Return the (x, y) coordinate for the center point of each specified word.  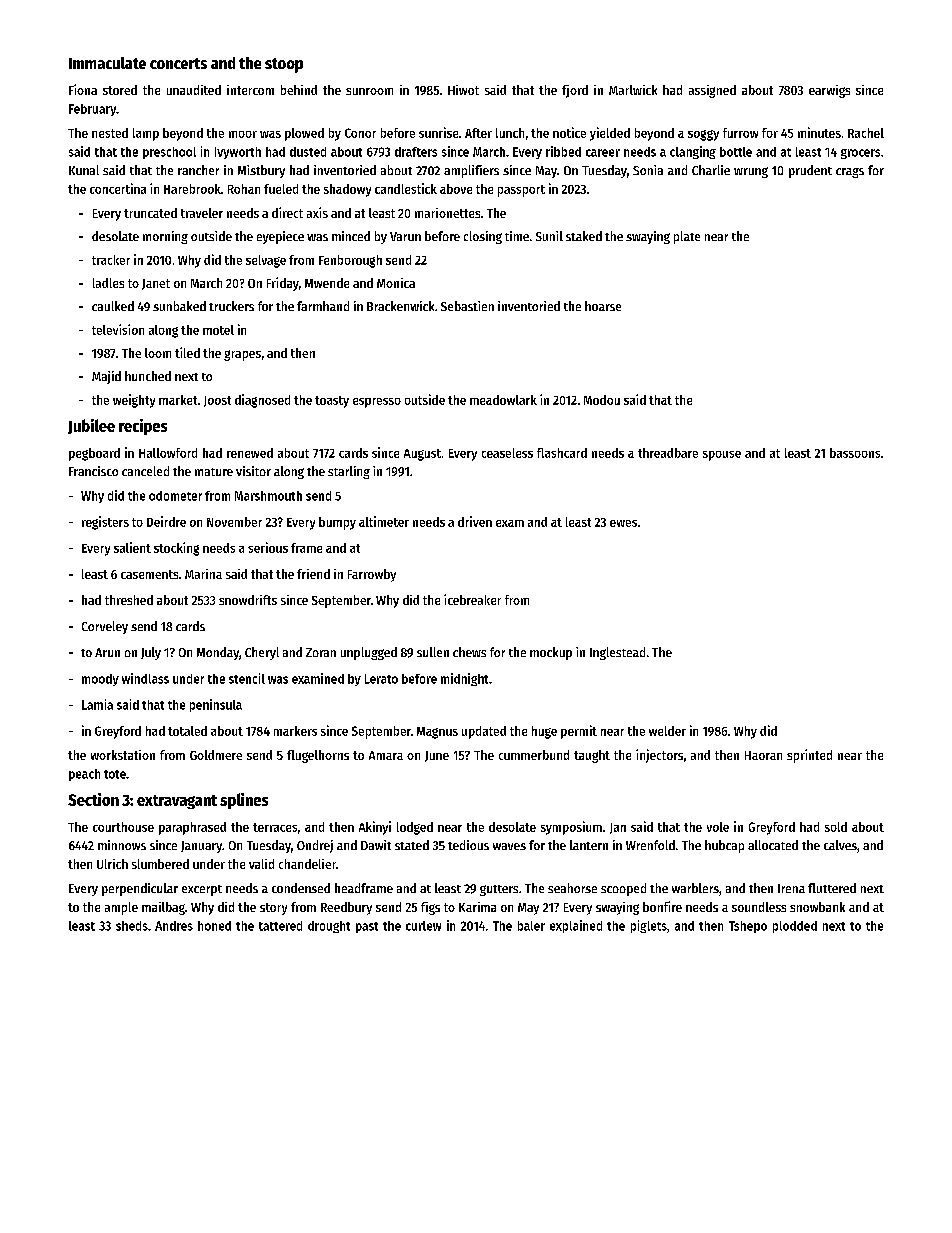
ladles (108, 283)
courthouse (123, 827)
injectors (659, 756)
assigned (712, 91)
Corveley (105, 627)
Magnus (437, 733)
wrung (751, 172)
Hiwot (463, 90)
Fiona (83, 89)
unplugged (369, 653)
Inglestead (617, 653)
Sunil (549, 236)
